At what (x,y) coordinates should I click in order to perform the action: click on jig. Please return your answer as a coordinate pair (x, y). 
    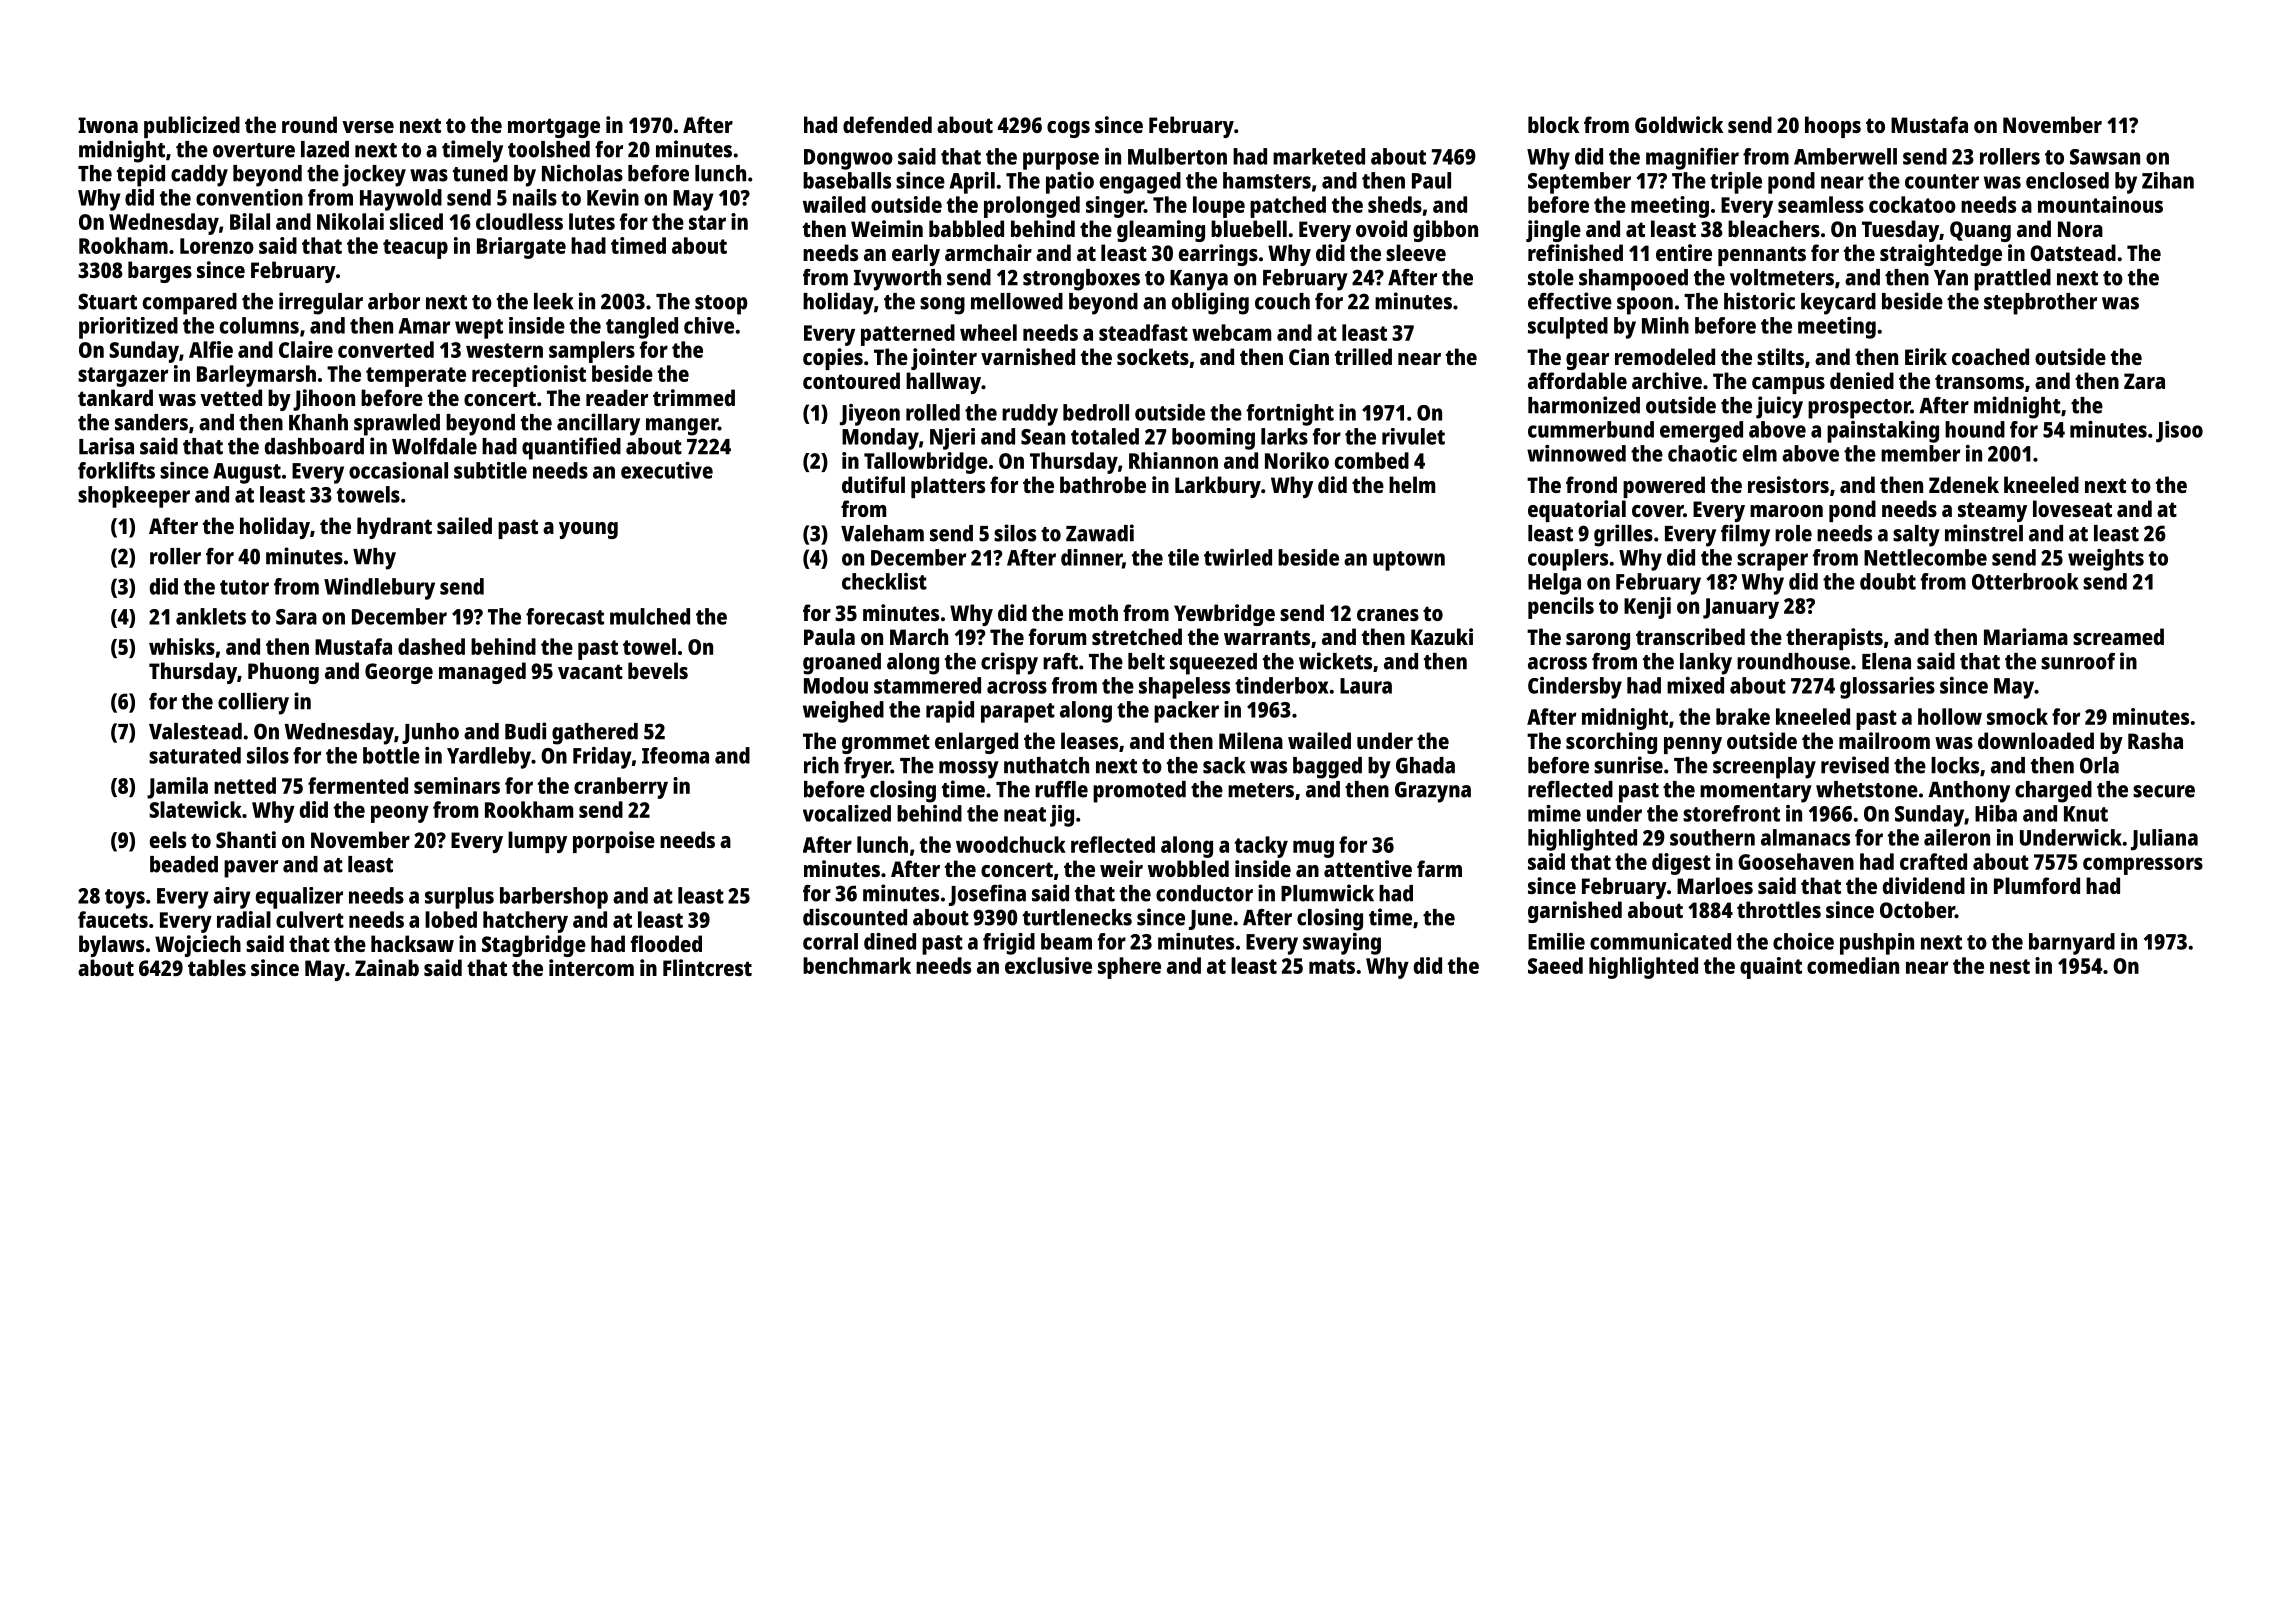
    Looking at the image, I should click on (1062, 816).
